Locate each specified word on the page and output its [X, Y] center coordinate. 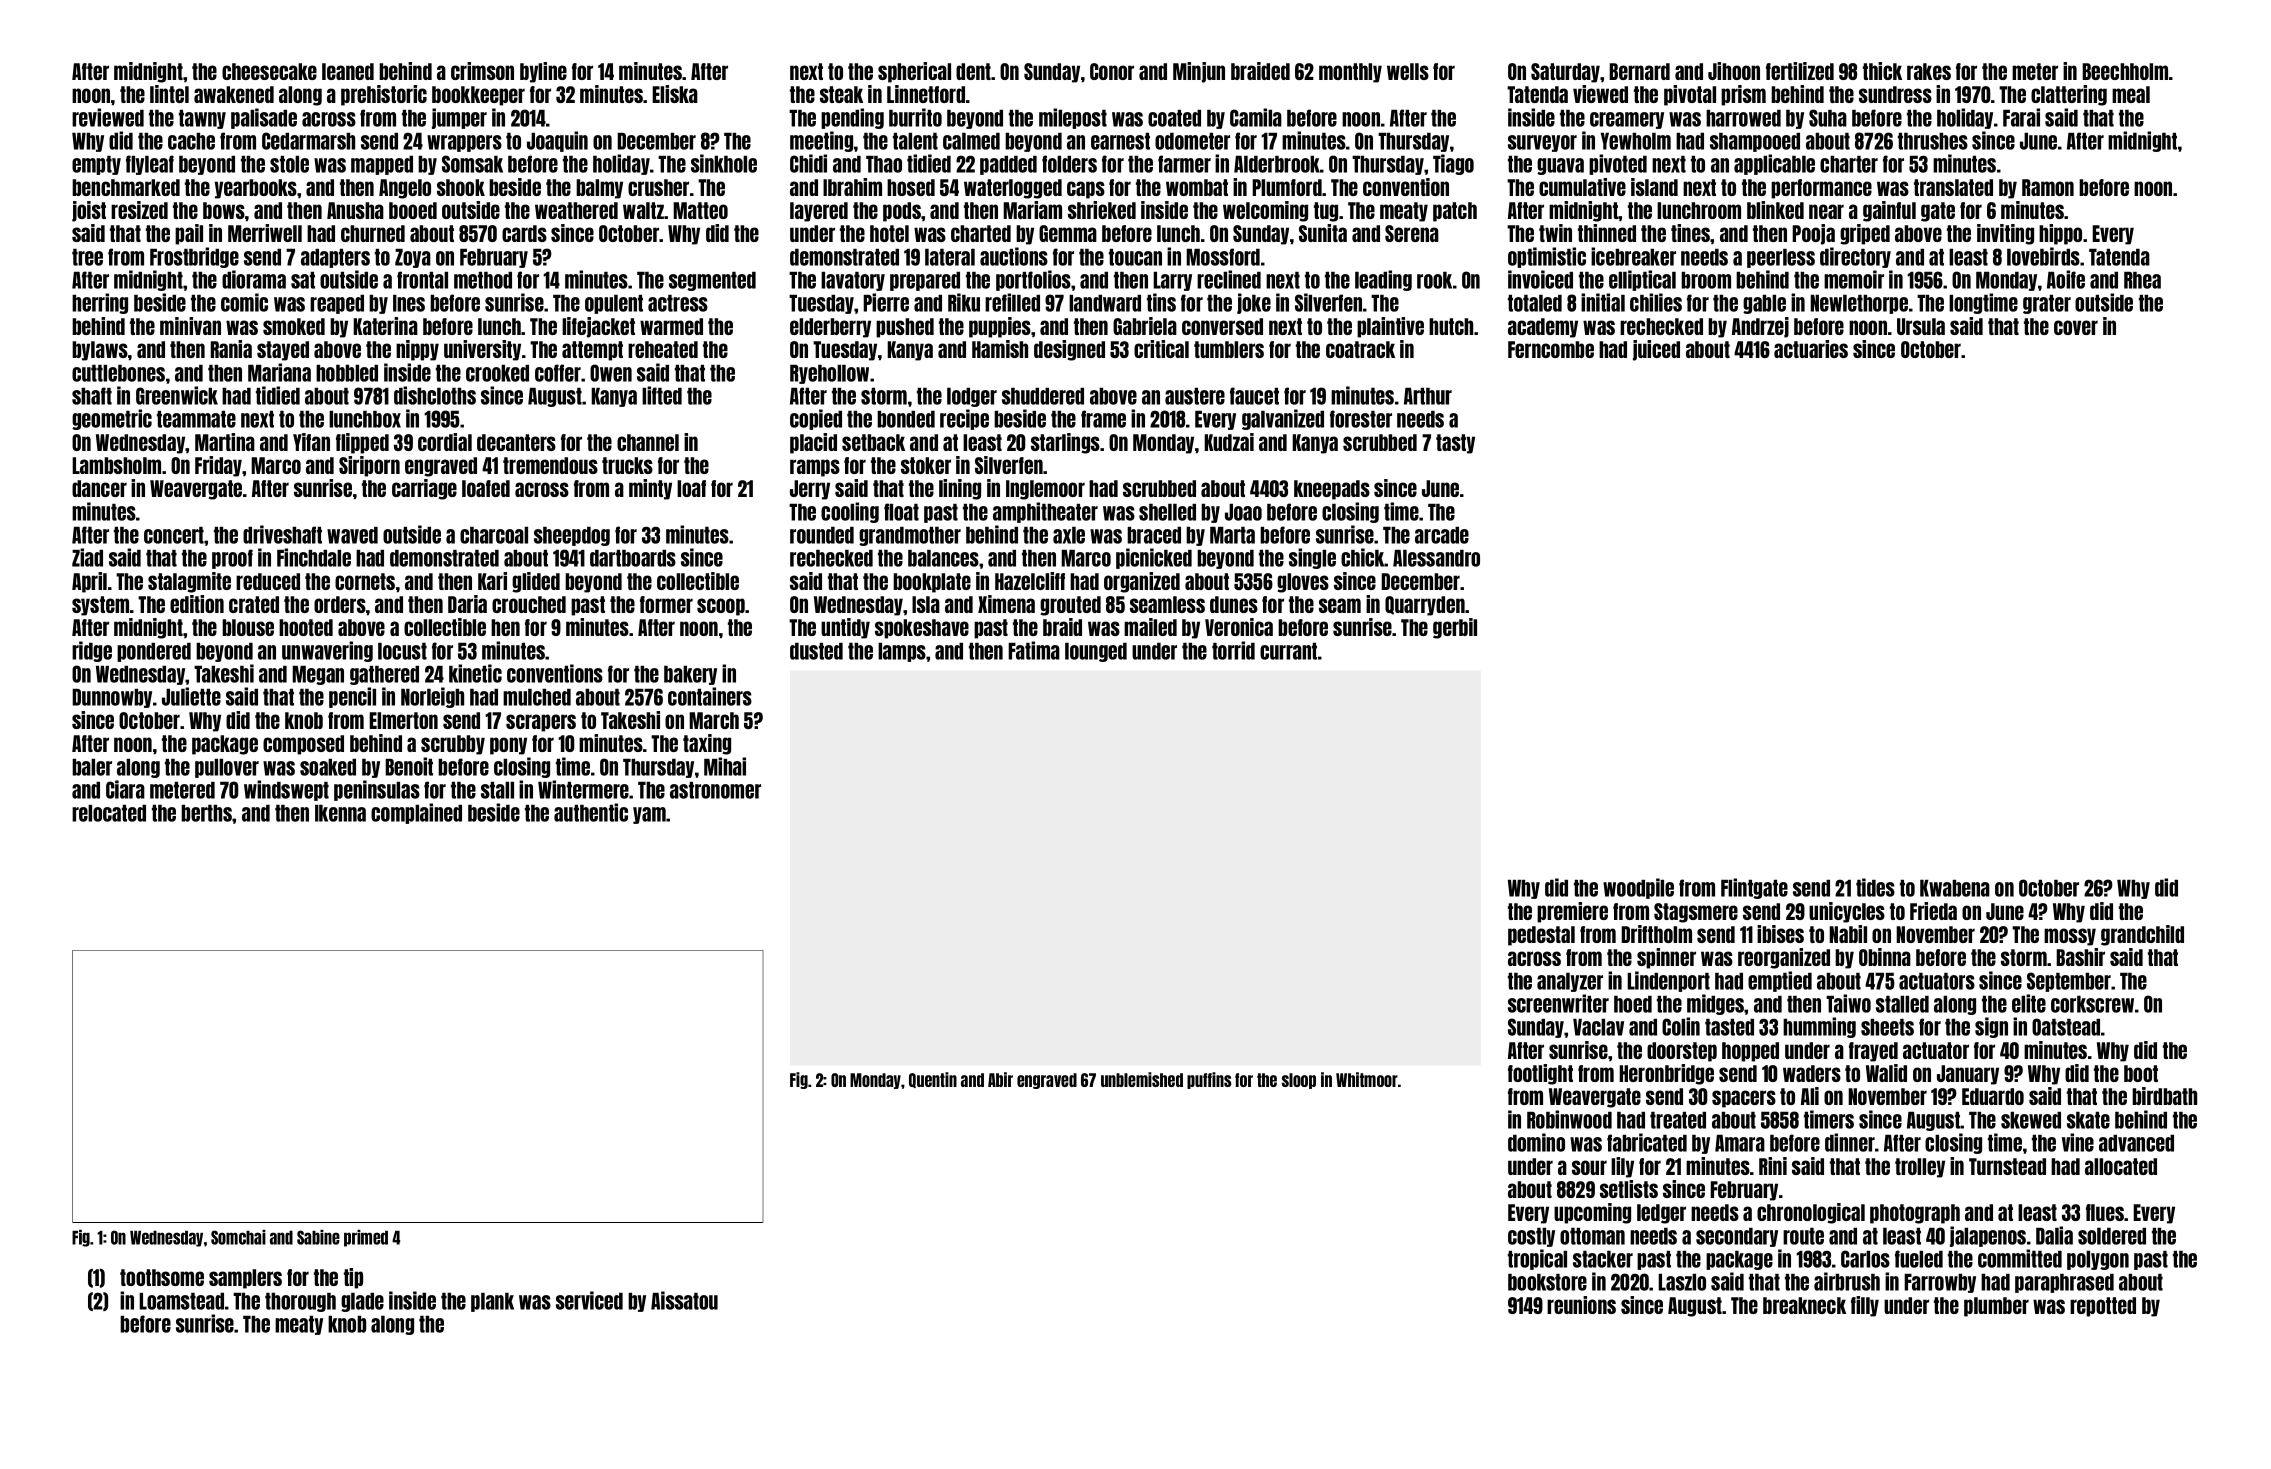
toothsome [162, 1277]
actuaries [1811, 349]
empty [96, 165]
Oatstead [2066, 1027]
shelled [1167, 512]
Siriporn [369, 466]
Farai [2021, 117]
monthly [1350, 73]
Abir [1000, 1079]
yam [649, 815]
